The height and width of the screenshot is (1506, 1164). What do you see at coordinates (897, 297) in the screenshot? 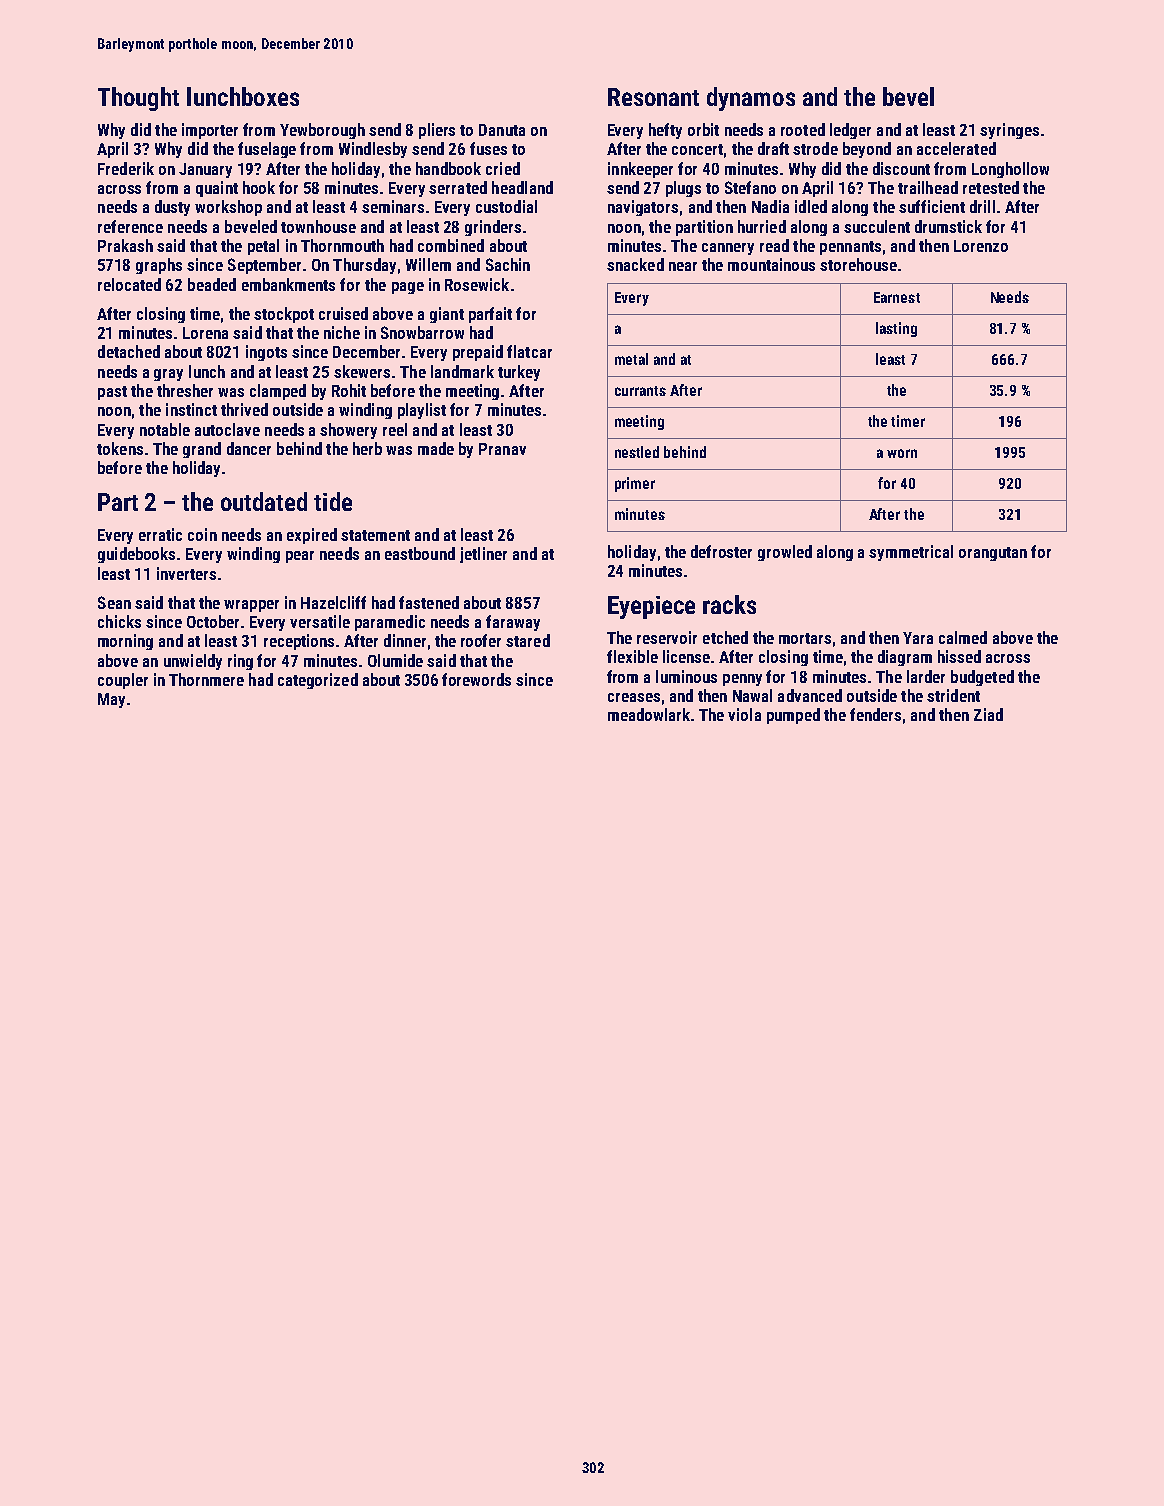
I see `Earnest` at bounding box center [897, 297].
